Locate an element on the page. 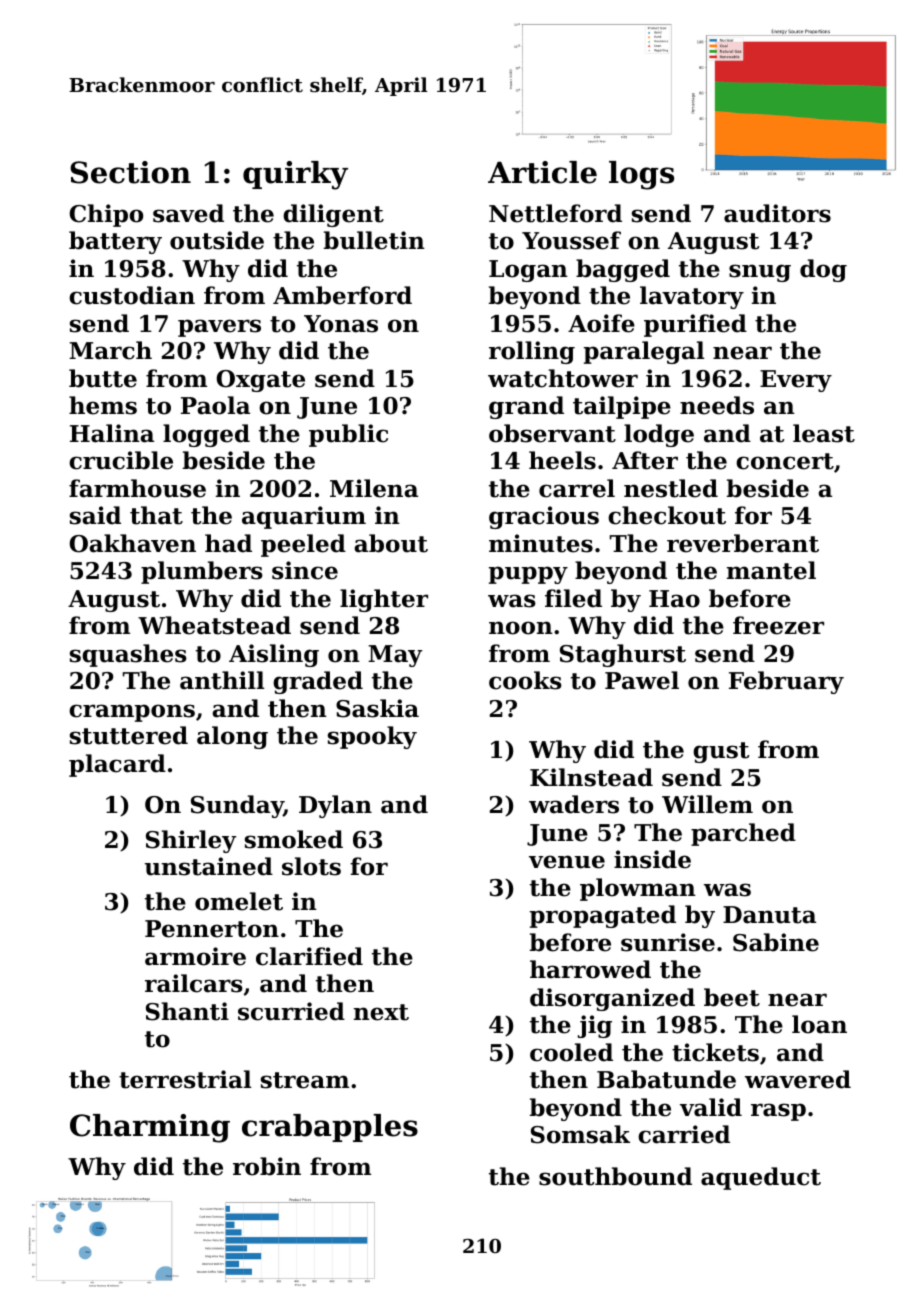  robin is located at coordinates (267, 1166).
